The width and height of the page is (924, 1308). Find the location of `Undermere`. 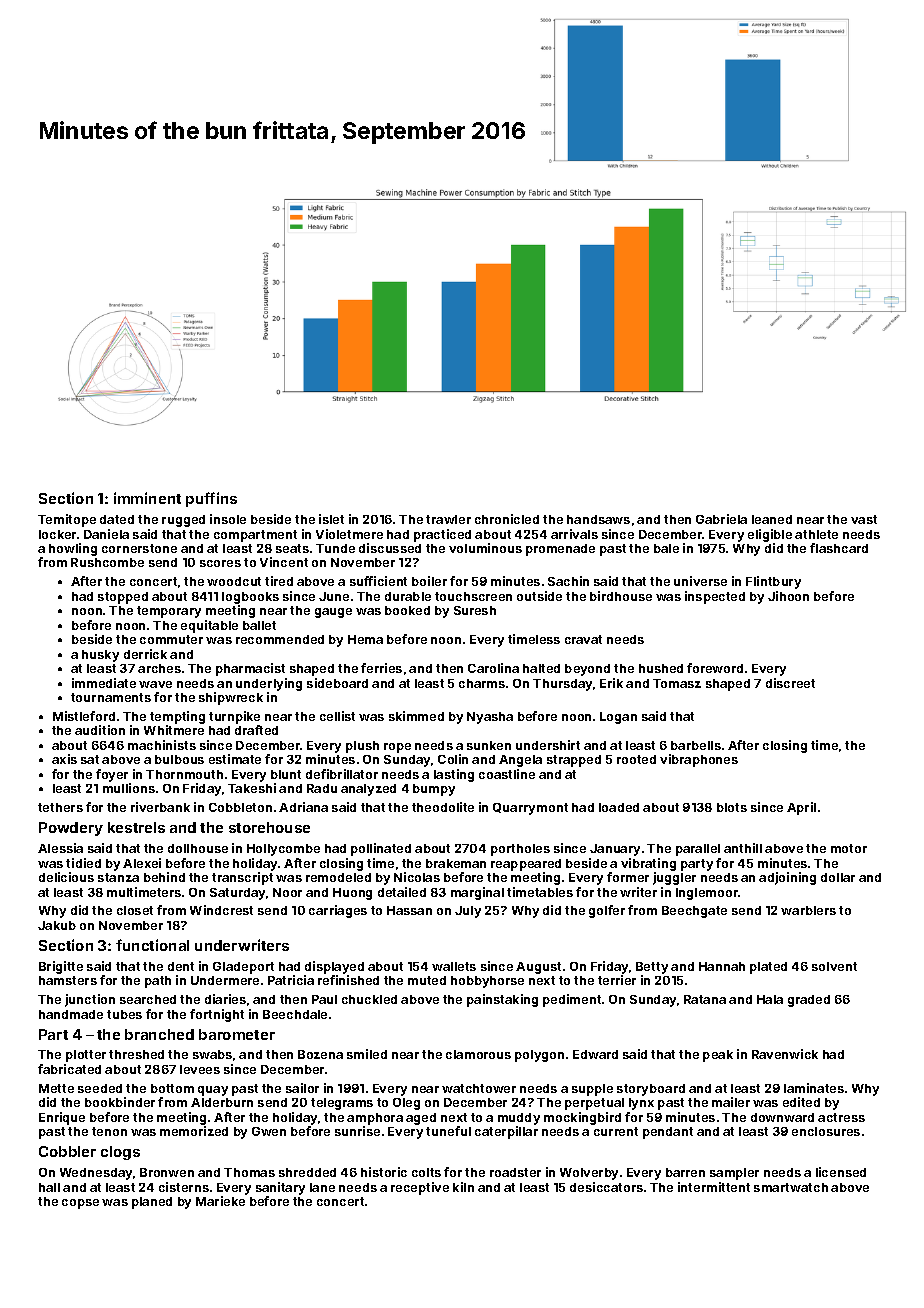

Undermere is located at coordinates (225, 980).
